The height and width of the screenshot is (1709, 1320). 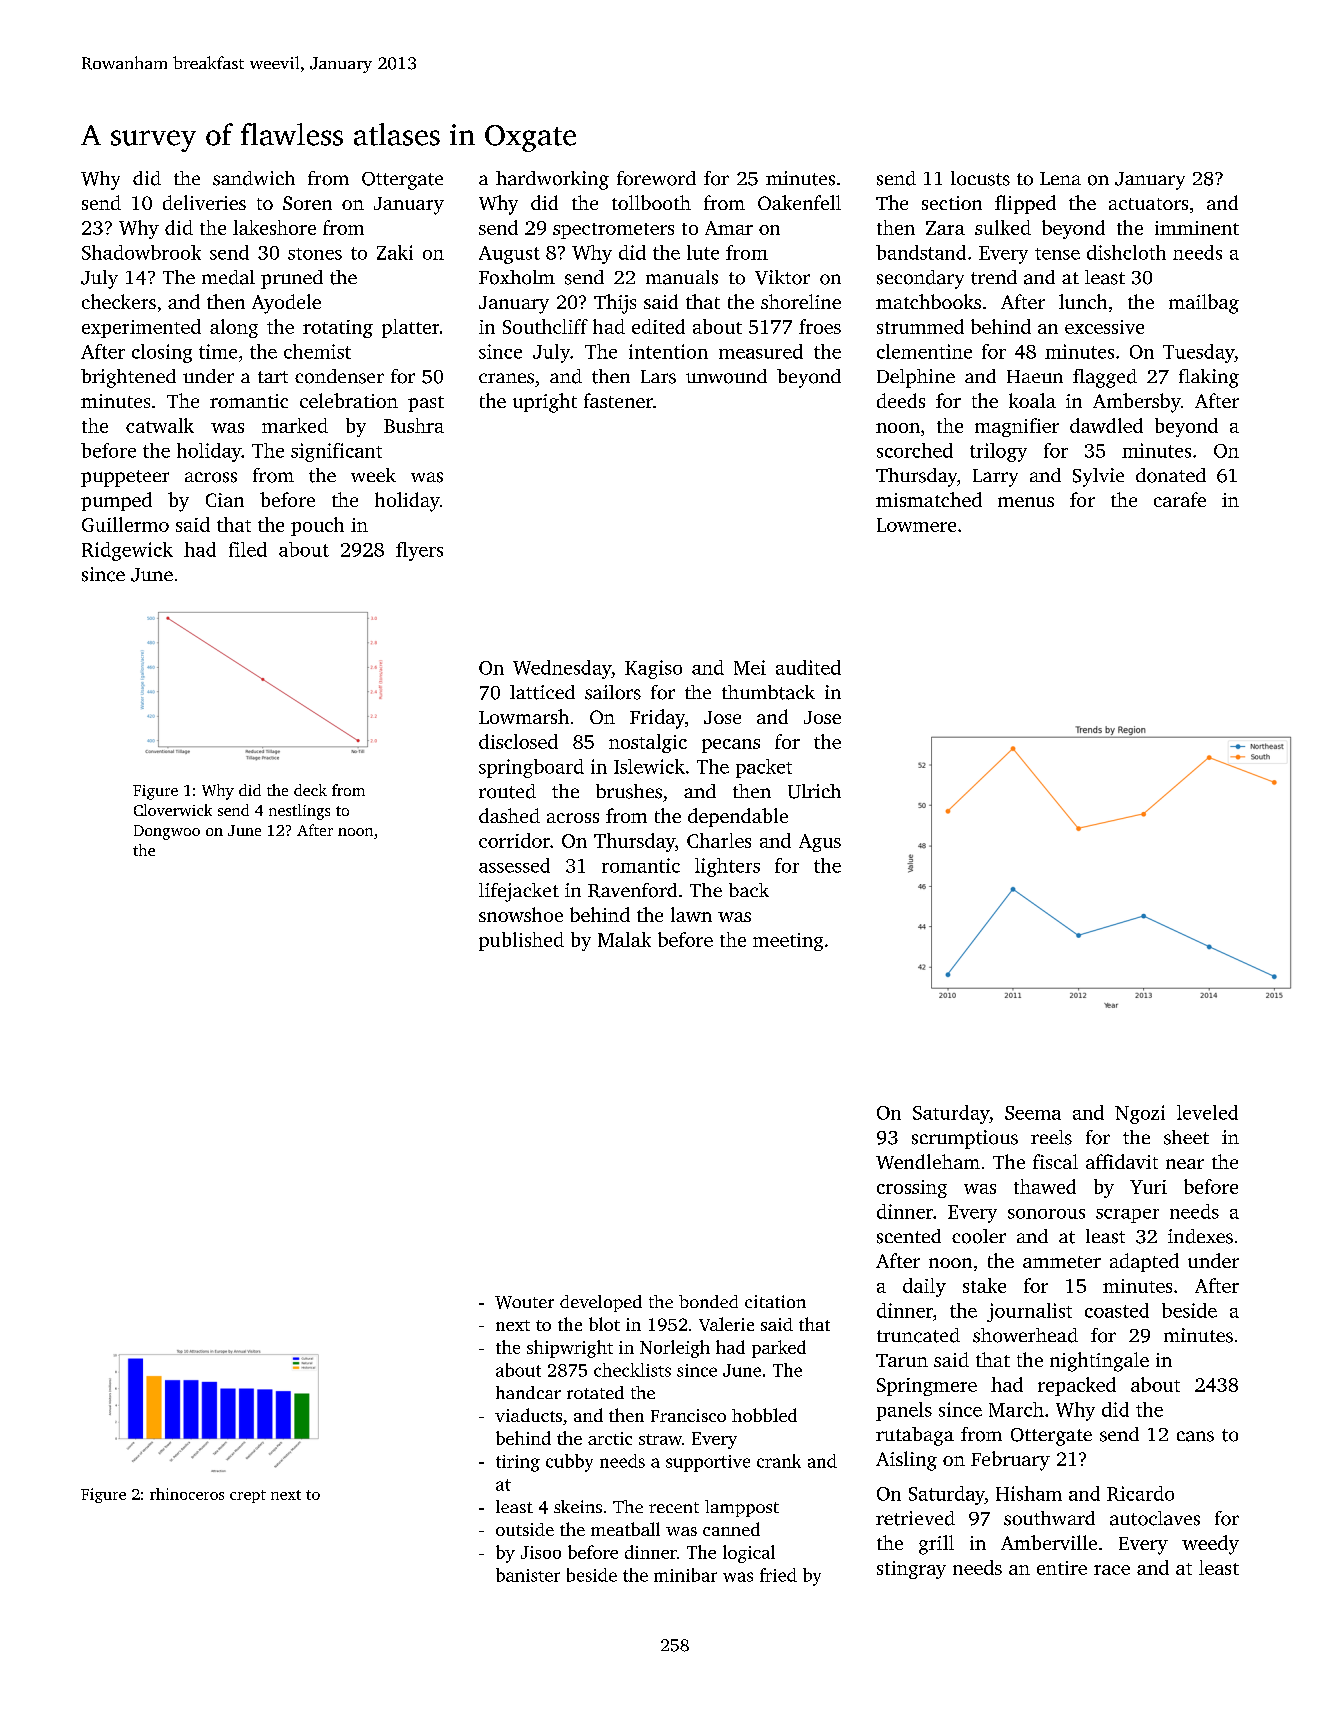 I want to click on corridor, so click(x=514, y=840).
